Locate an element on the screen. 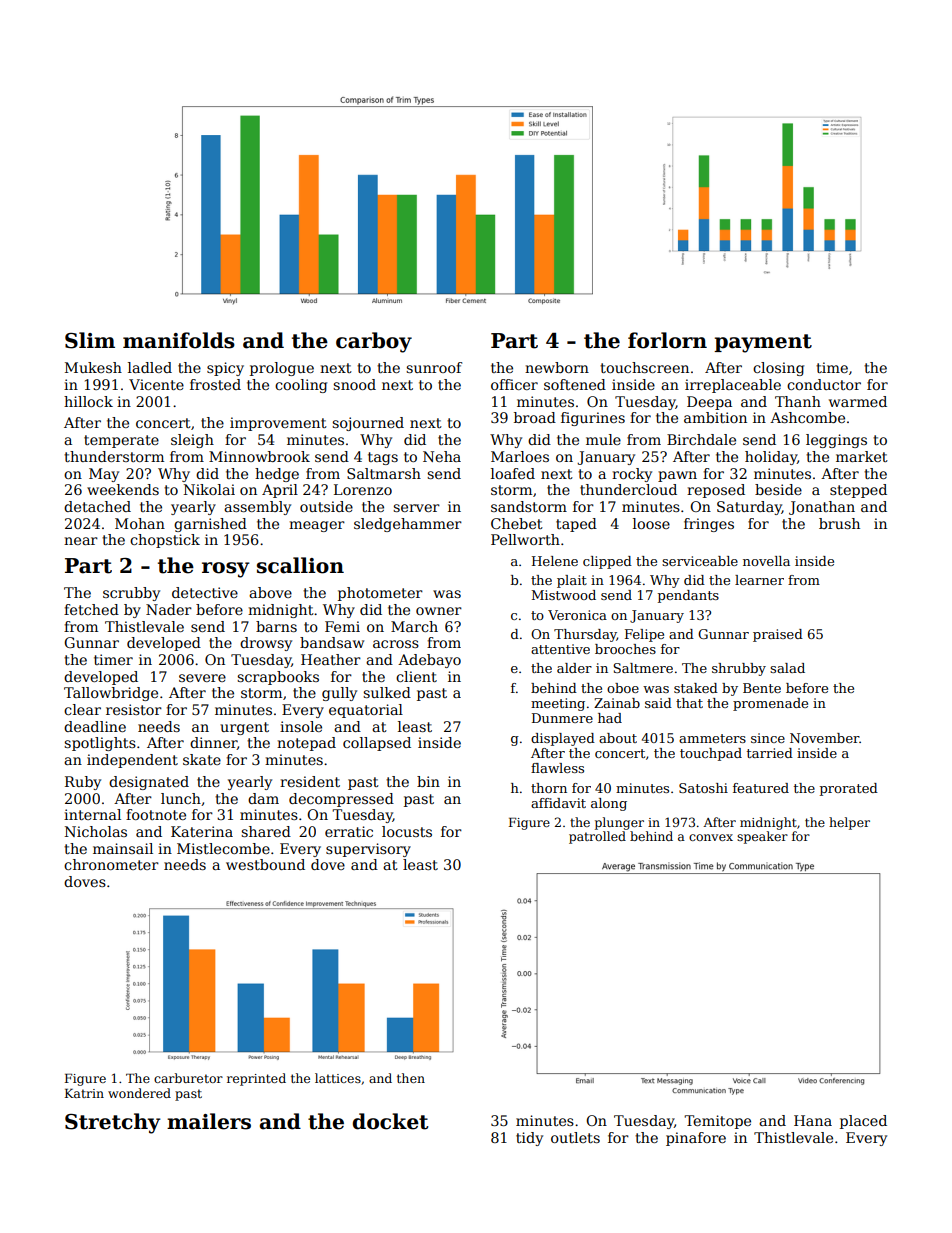 This screenshot has width=952, height=1233. plunger is located at coordinates (619, 823).
